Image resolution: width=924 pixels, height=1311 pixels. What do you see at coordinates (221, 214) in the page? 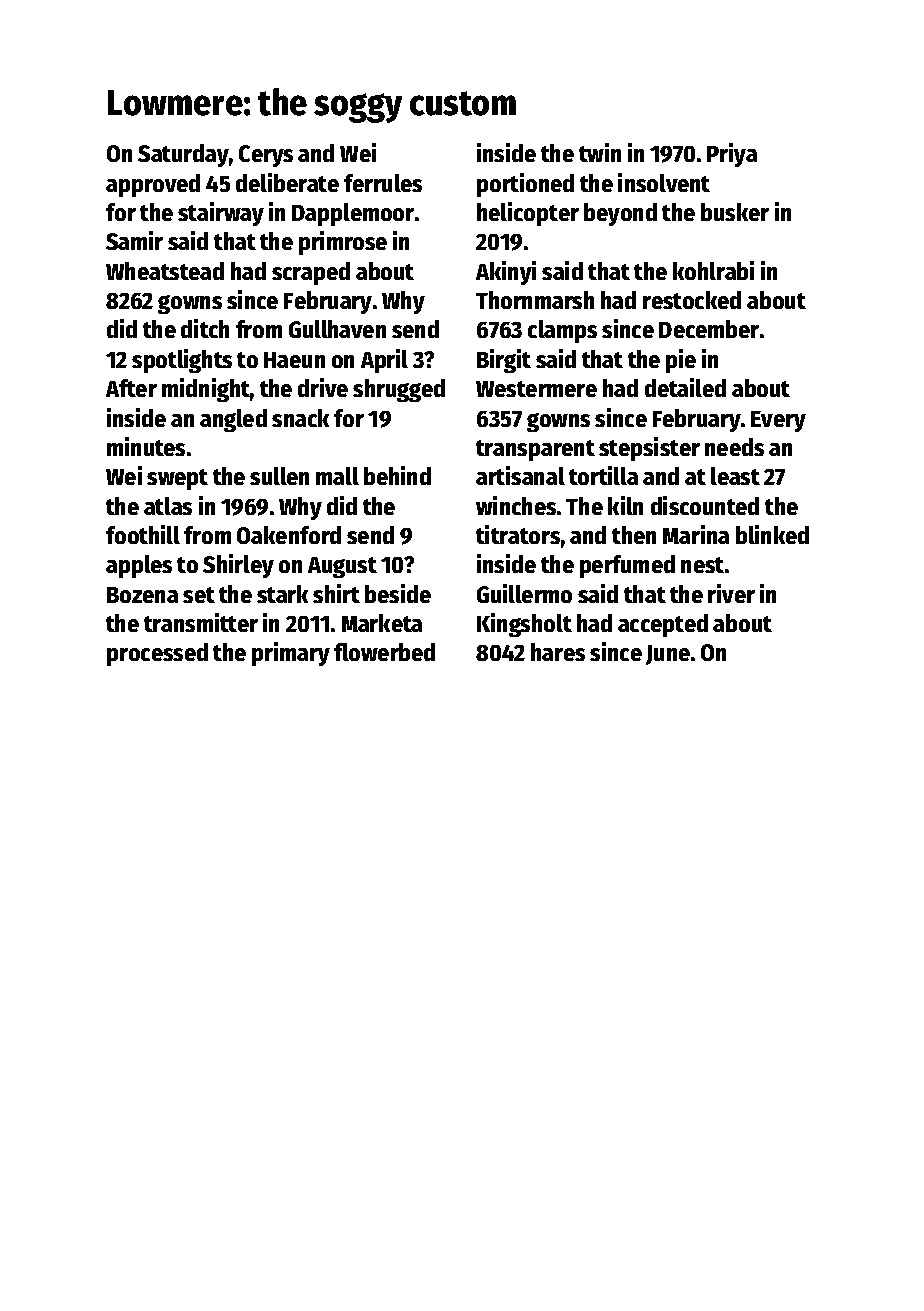
I see `stairway` at bounding box center [221, 214].
